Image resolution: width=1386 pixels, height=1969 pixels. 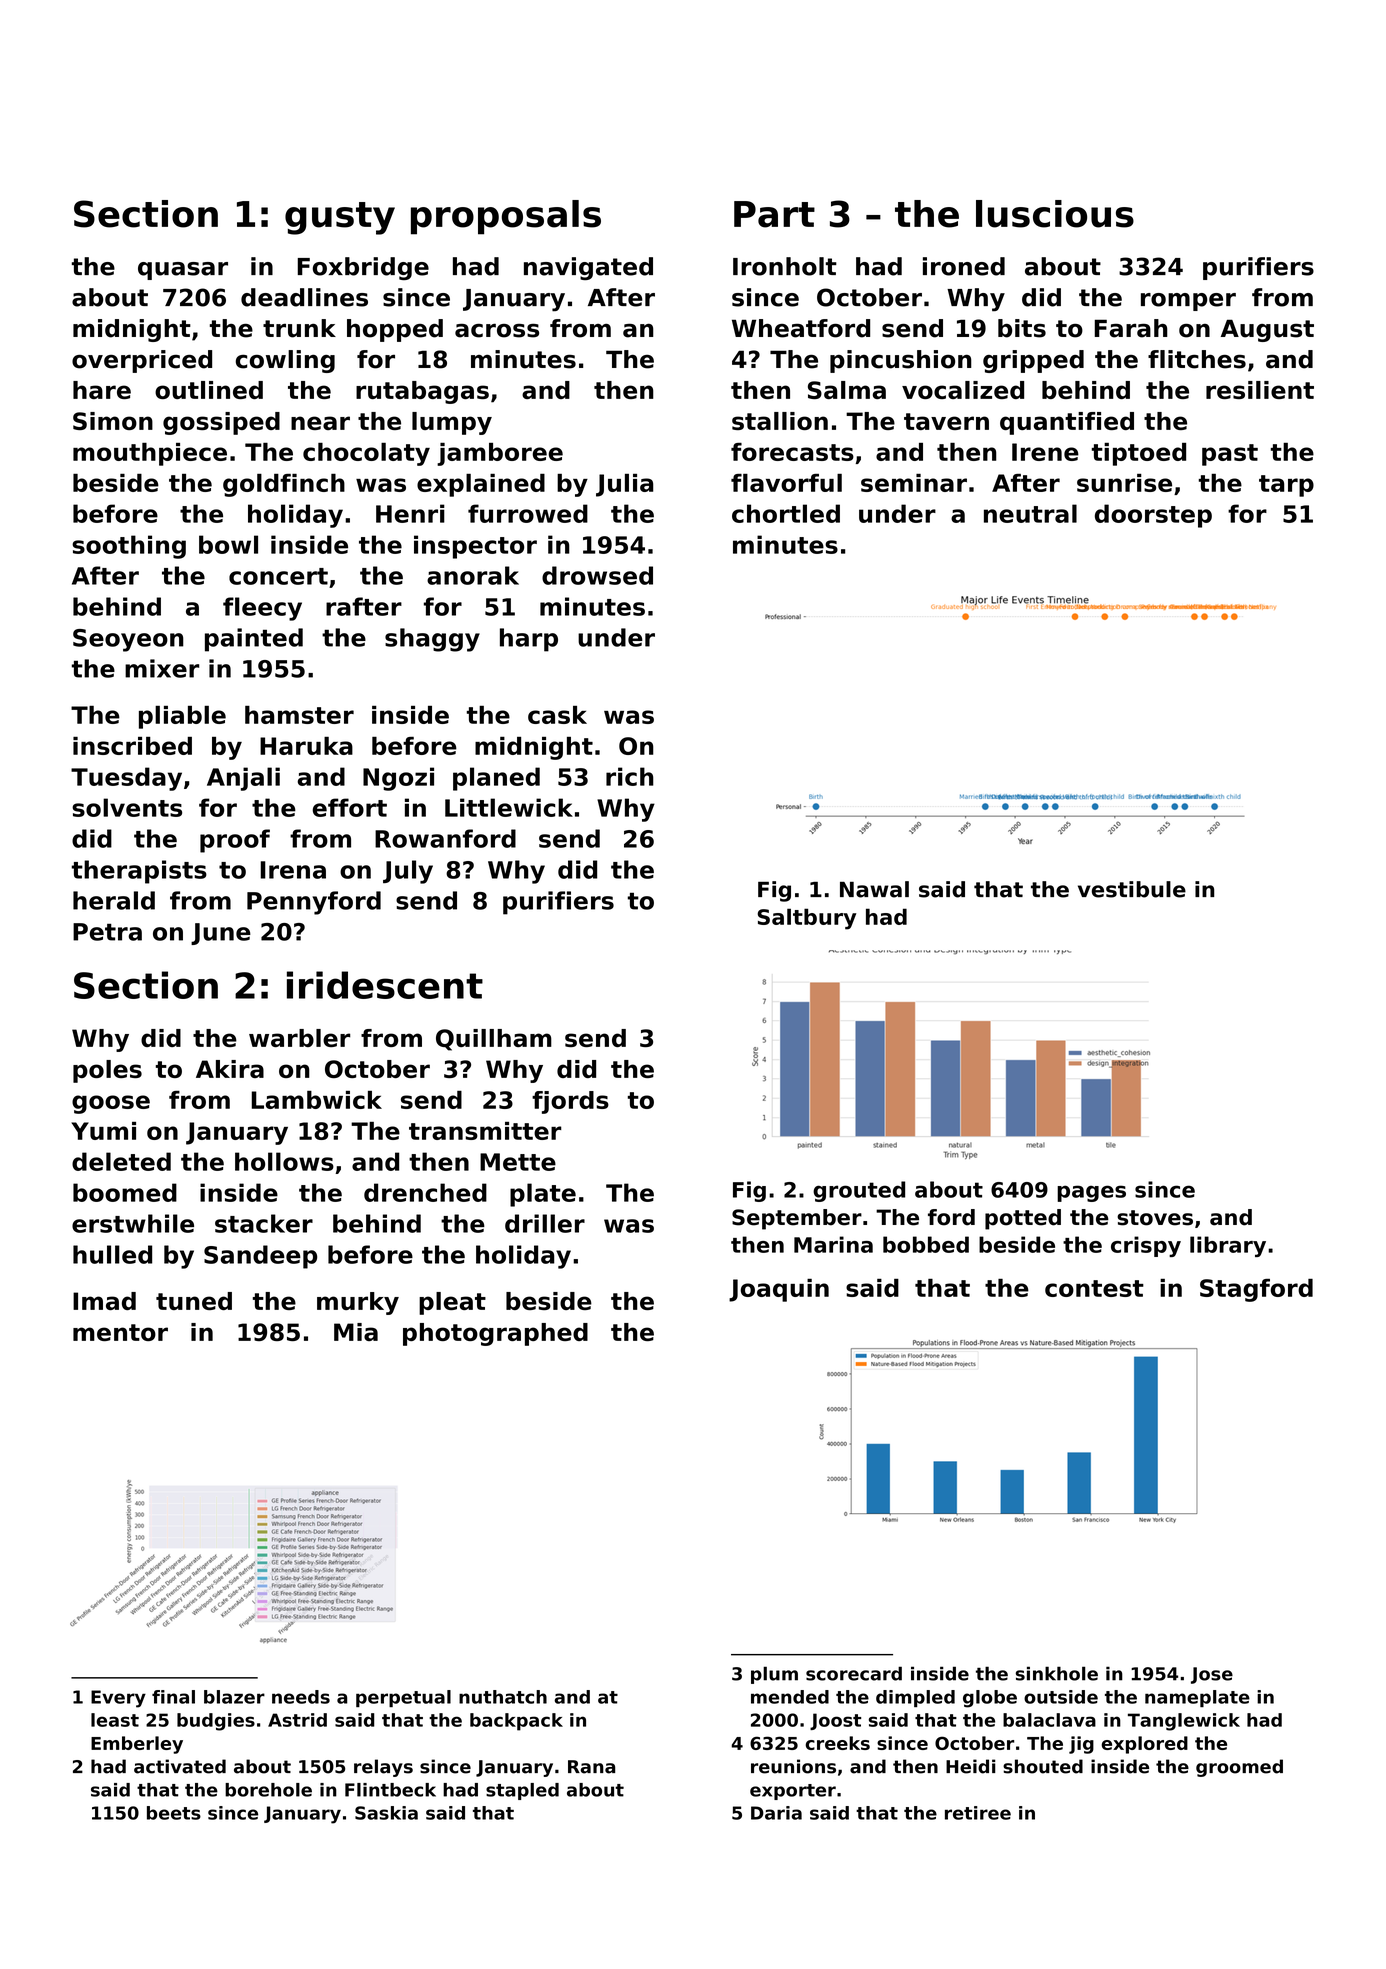 I want to click on Daria, so click(x=776, y=1813).
